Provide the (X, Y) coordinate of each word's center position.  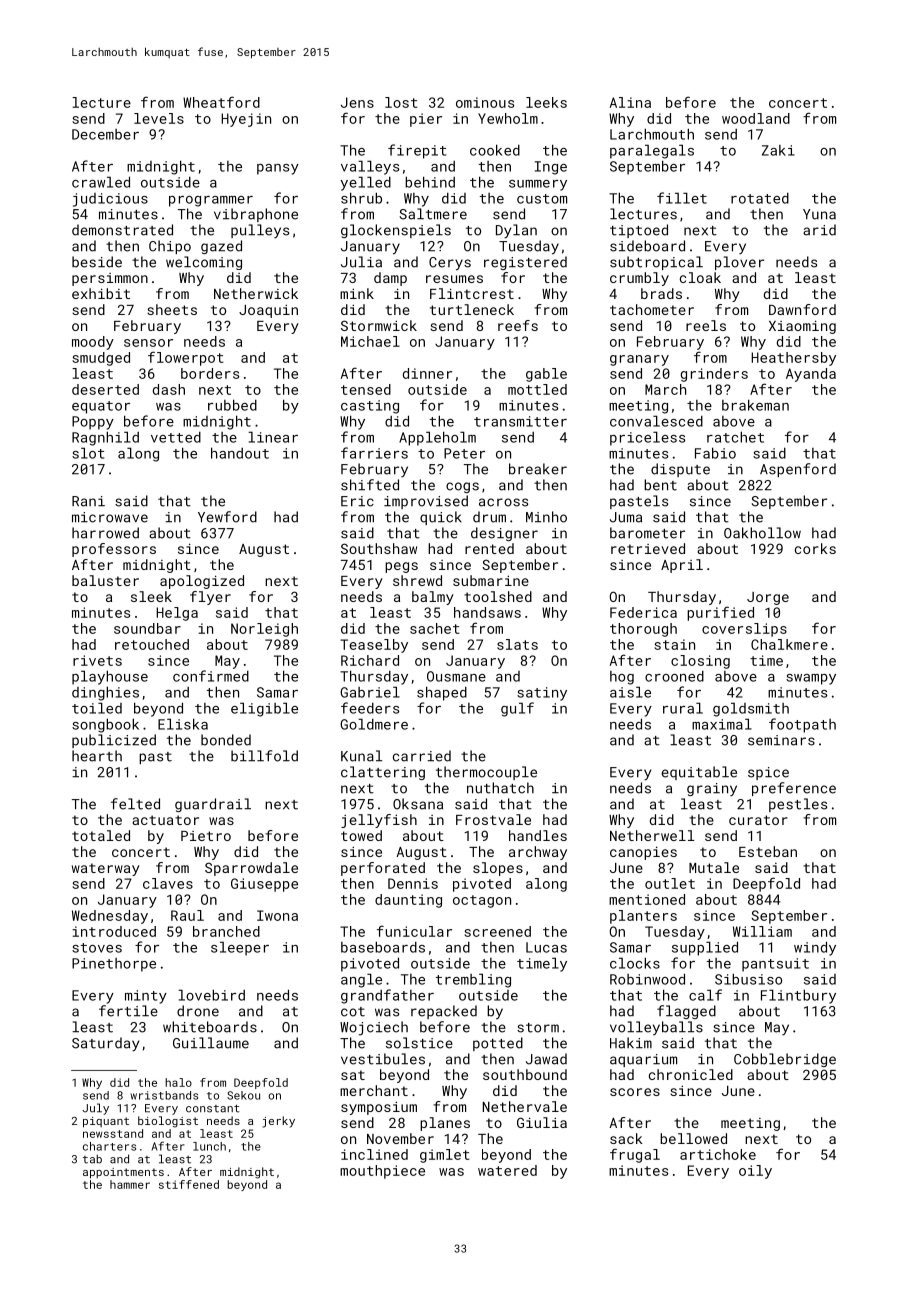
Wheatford (221, 102)
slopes (498, 869)
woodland (756, 118)
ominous (485, 102)
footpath (802, 725)
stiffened (189, 1184)
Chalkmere (789, 644)
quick (441, 518)
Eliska (183, 724)
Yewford (227, 517)
